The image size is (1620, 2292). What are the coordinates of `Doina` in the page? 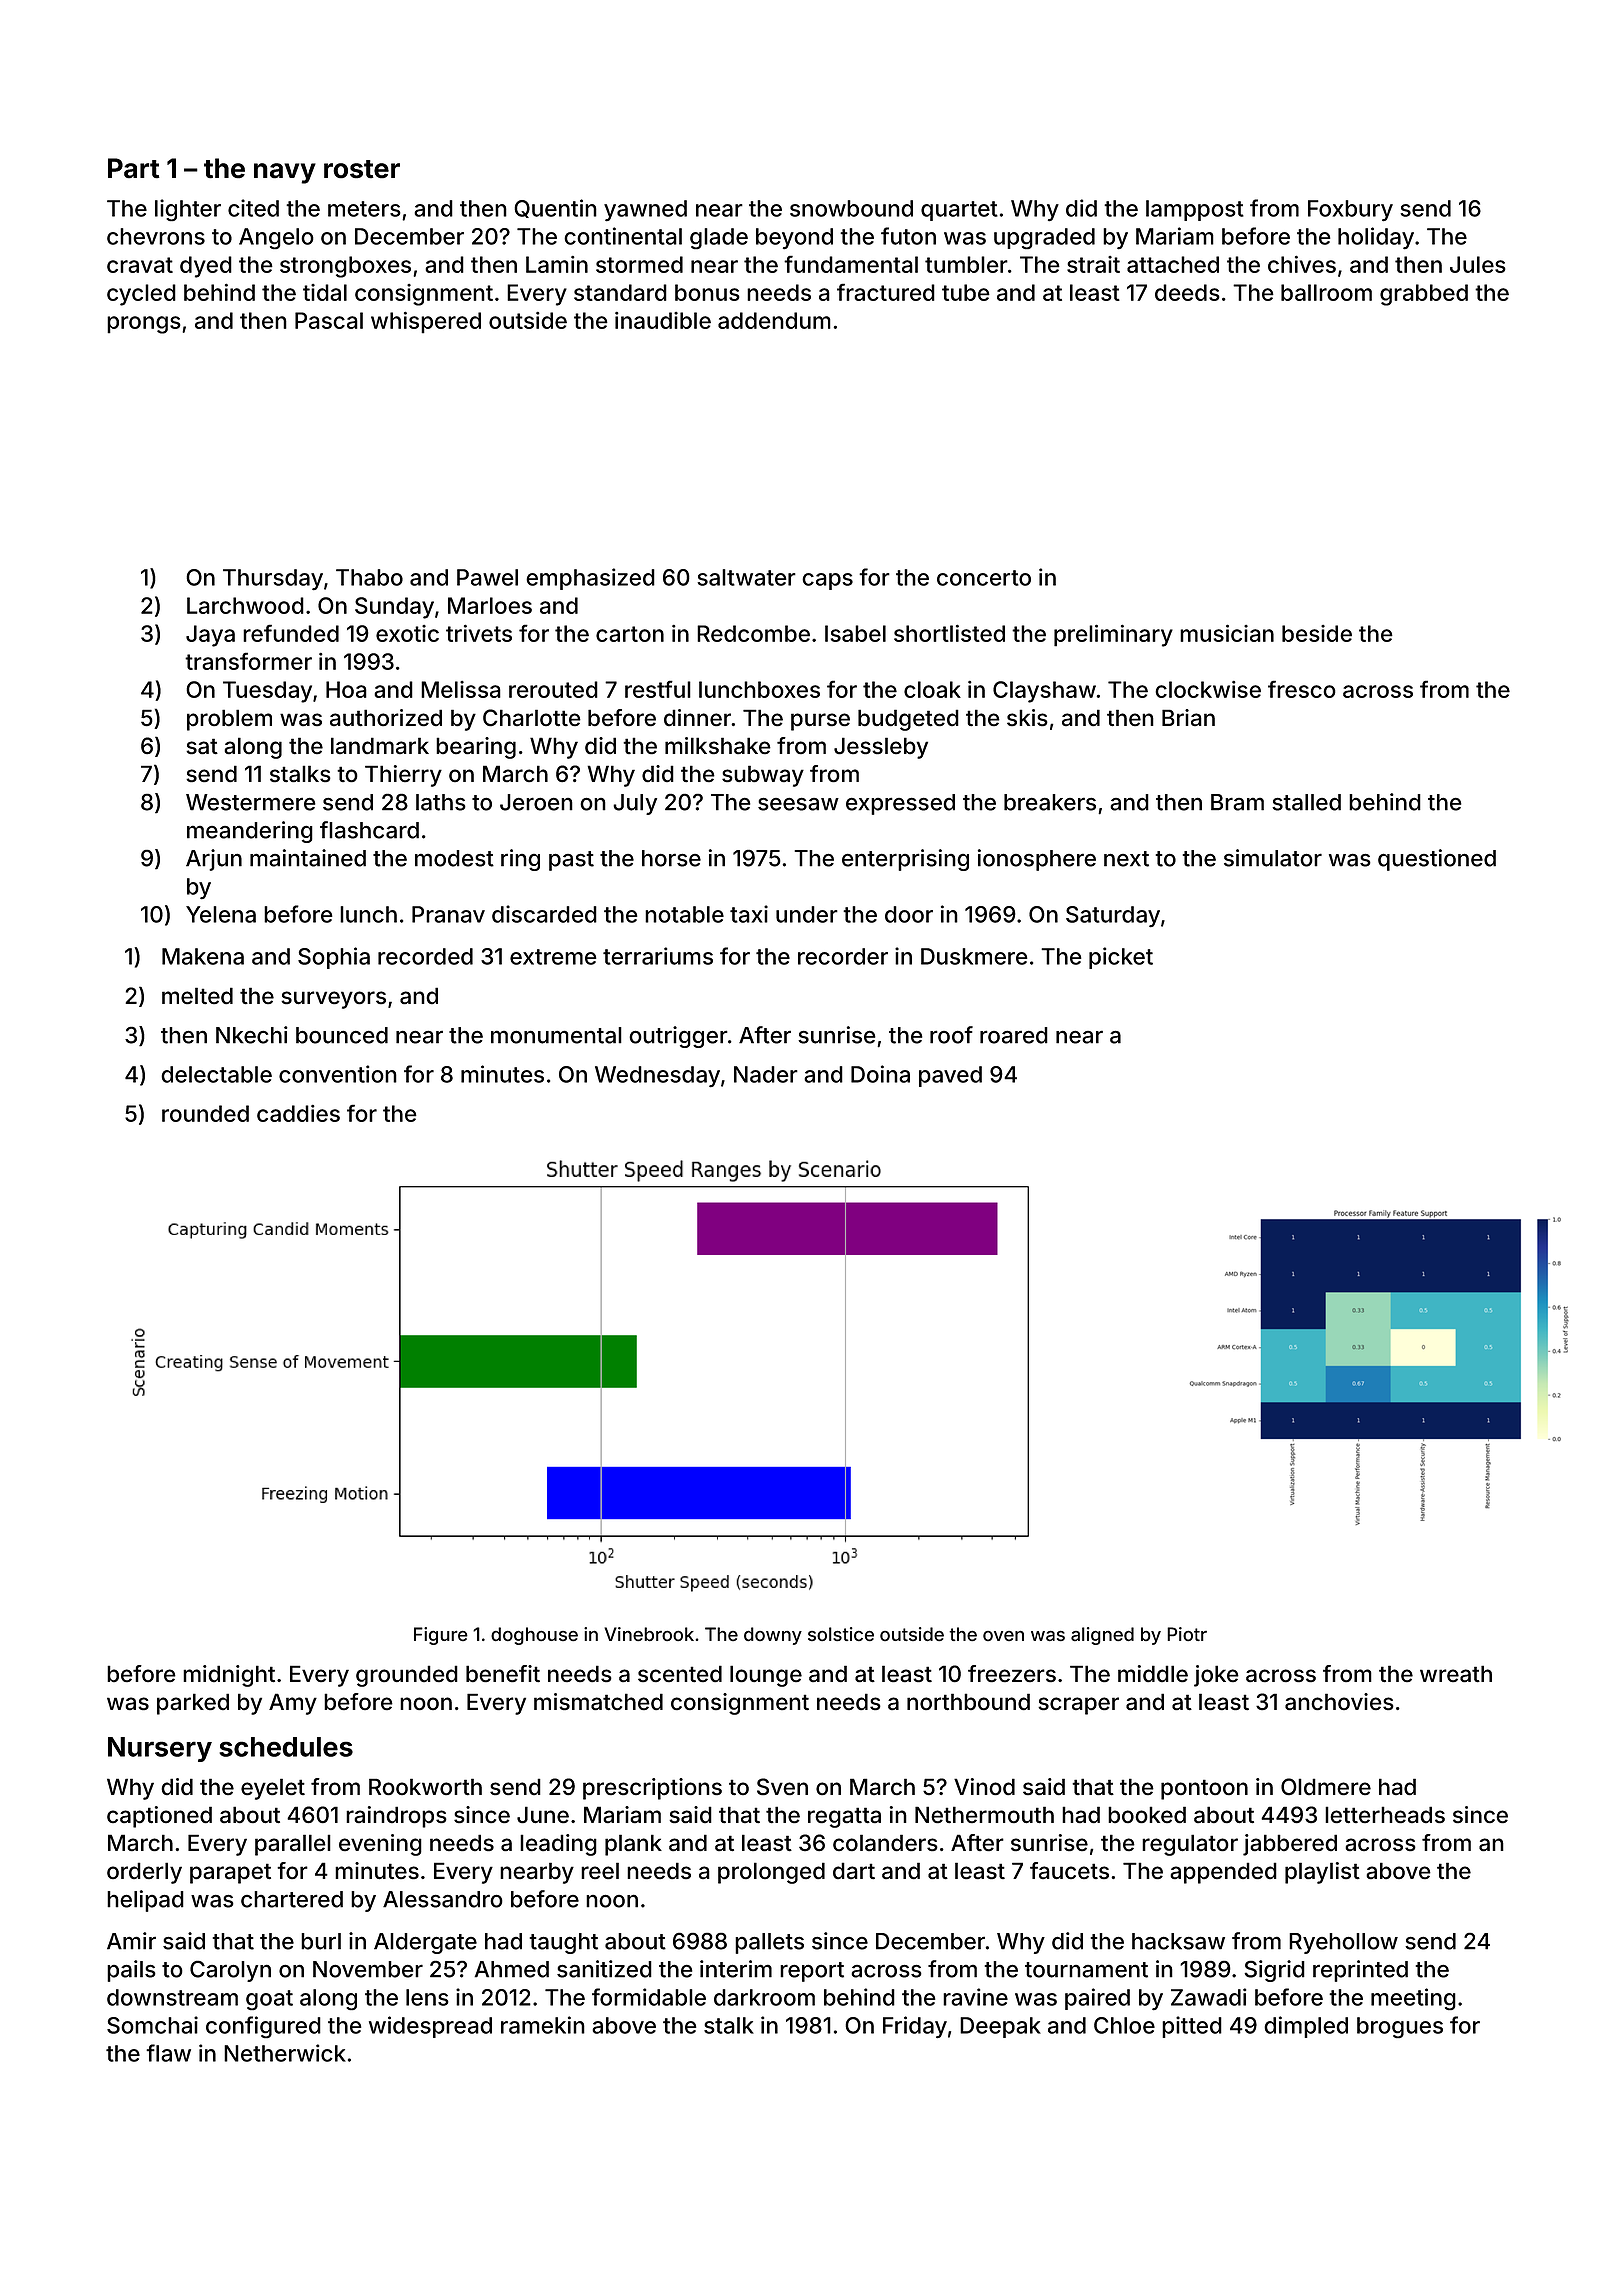 It's located at (880, 1074).
